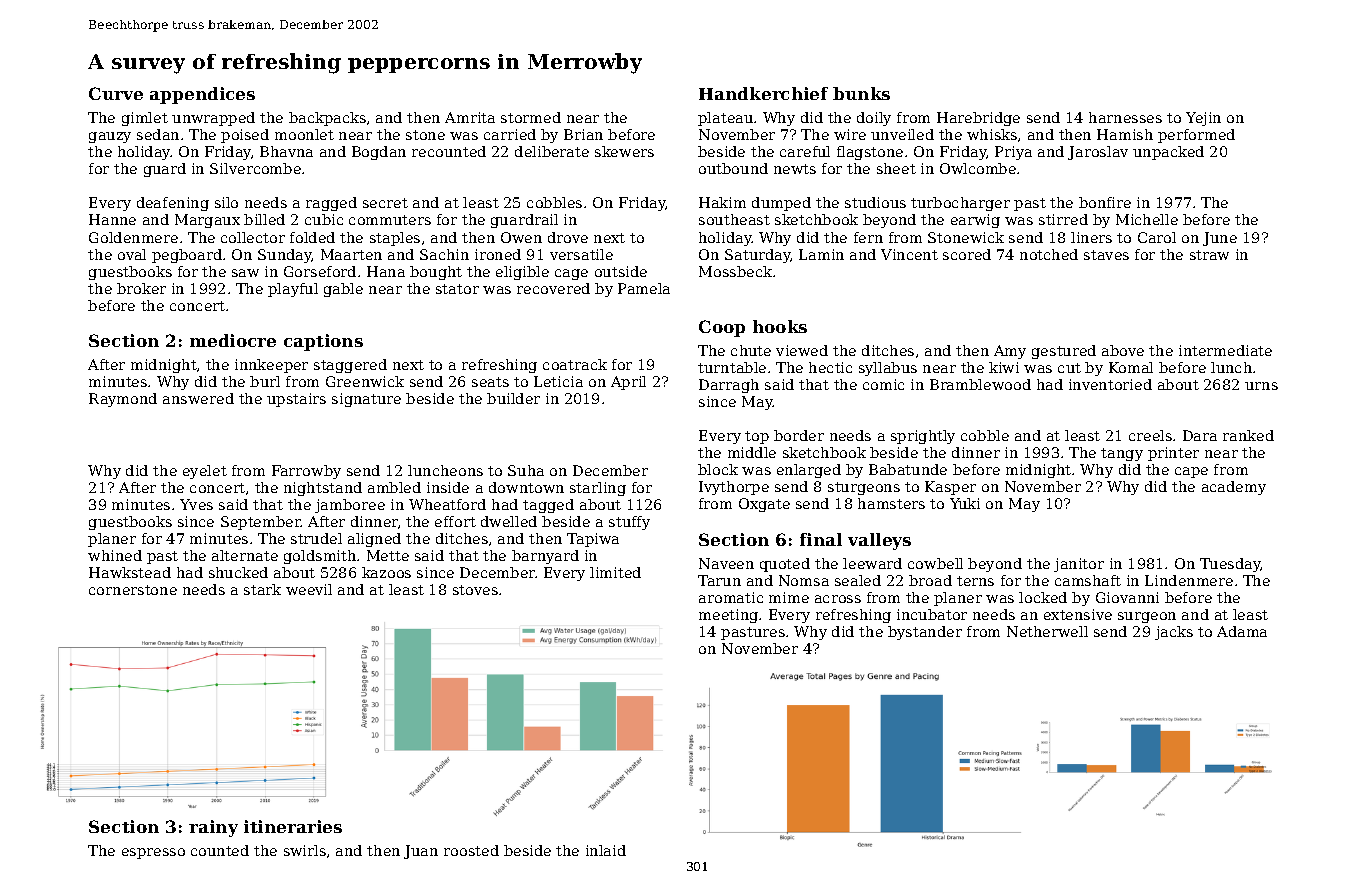 Image resolution: width=1372 pixels, height=887 pixels. I want to click on itineraries, so click(293, 826).
